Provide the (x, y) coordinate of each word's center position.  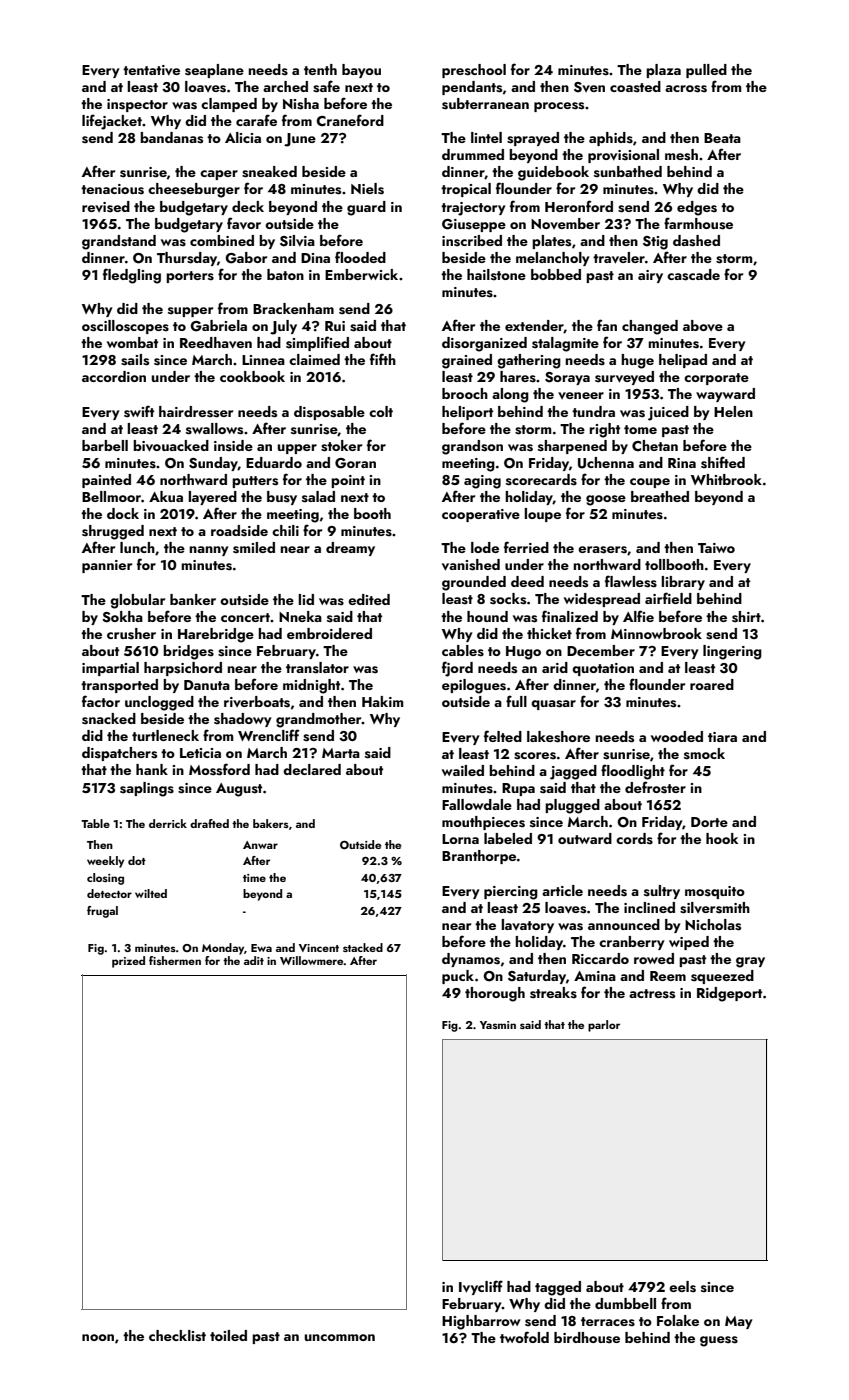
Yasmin (498, 1025)
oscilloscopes (125, 327)
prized (128, 962)
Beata (722, 138)
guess (719, 1341)
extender (534, 326)
